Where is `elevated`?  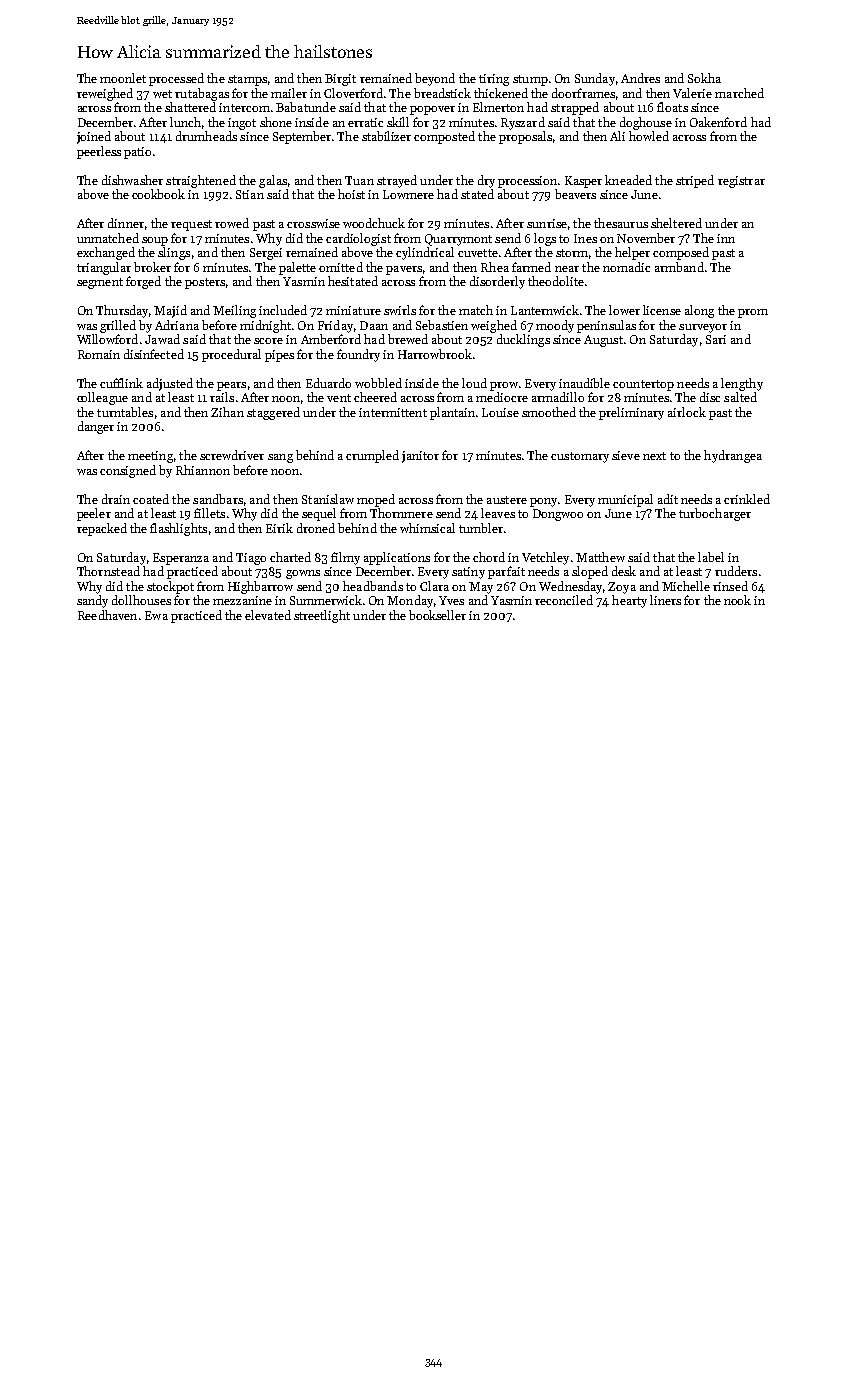 elevated is located at coordinates (268, 615).
